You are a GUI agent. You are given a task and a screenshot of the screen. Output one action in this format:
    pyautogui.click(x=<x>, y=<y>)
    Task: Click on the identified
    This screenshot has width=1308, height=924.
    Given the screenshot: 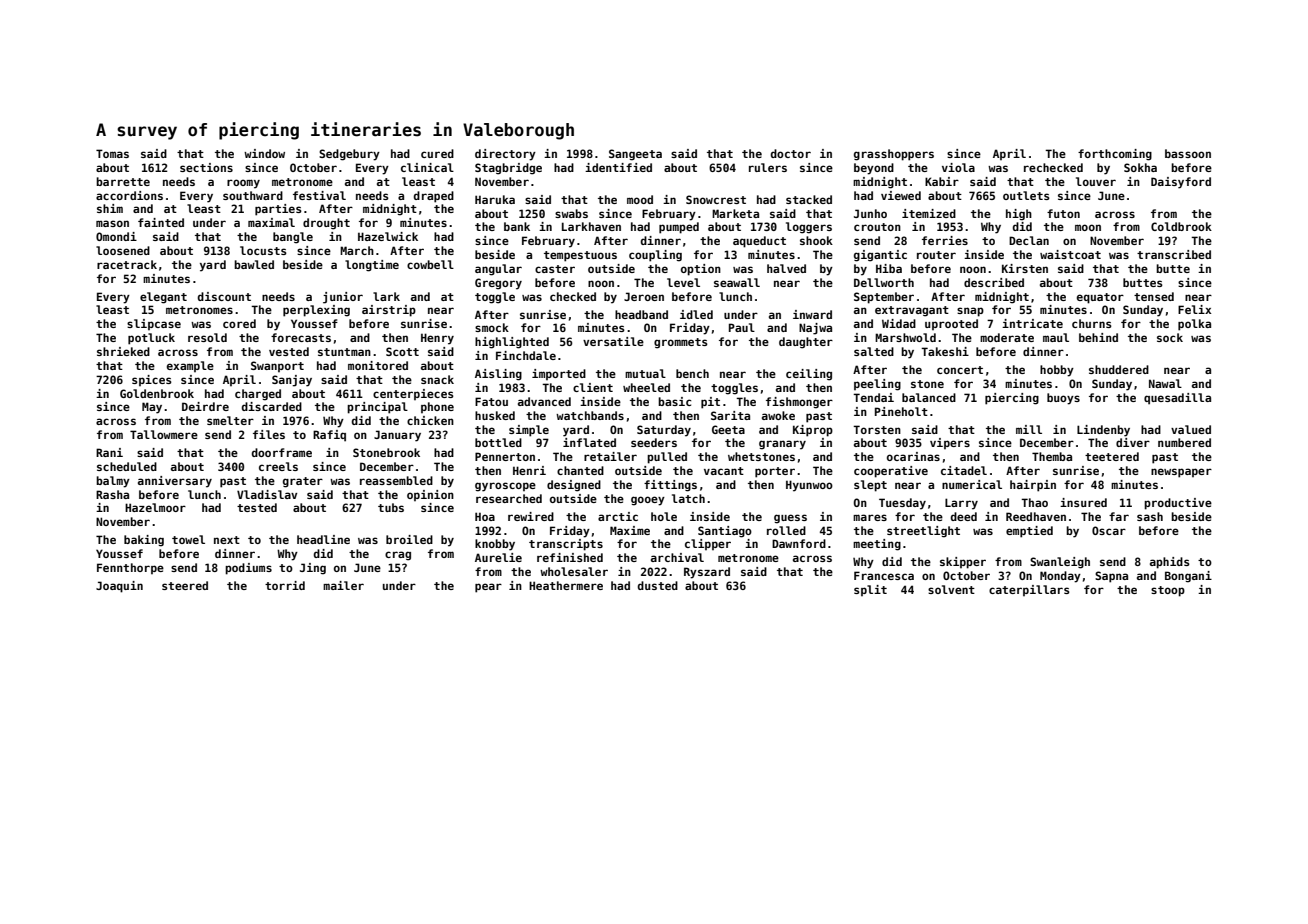 What is the action you would take?
    pyautogui.click(x=618, y=167)
